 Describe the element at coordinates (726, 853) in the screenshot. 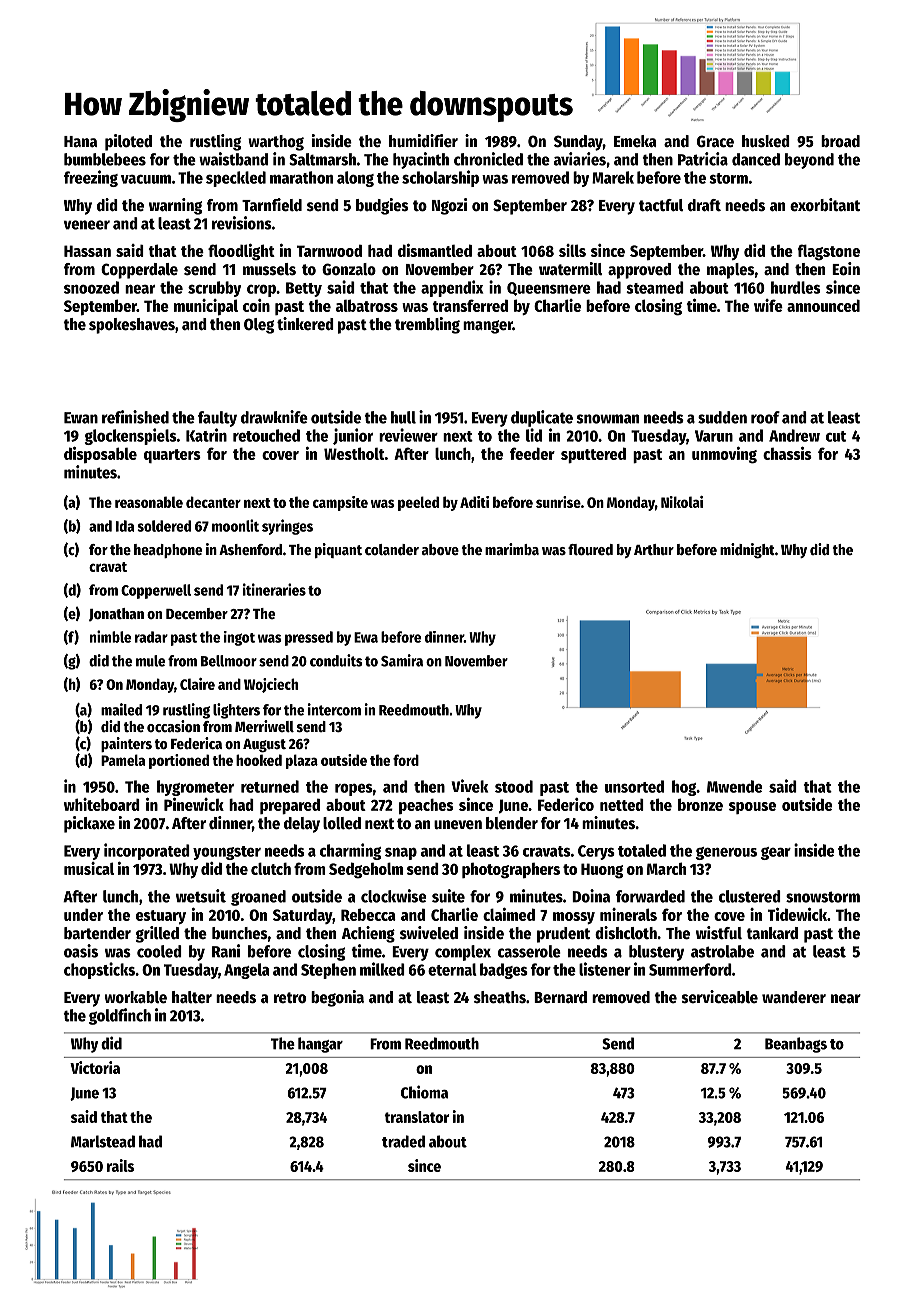

I see `generous` at that location.
